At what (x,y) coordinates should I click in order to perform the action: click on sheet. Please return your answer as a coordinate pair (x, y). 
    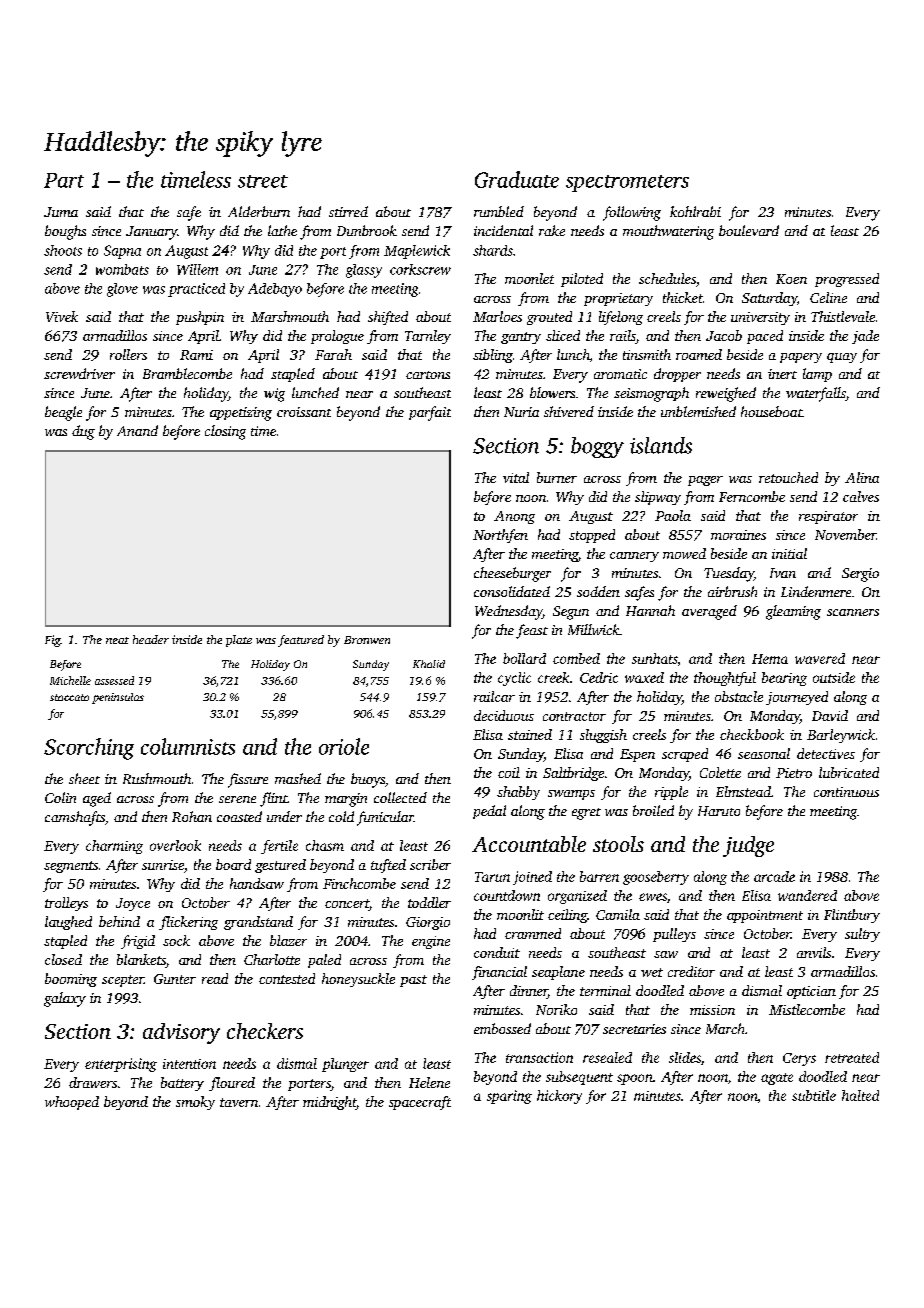
    Looking at the image, I should click on (84, 778).
